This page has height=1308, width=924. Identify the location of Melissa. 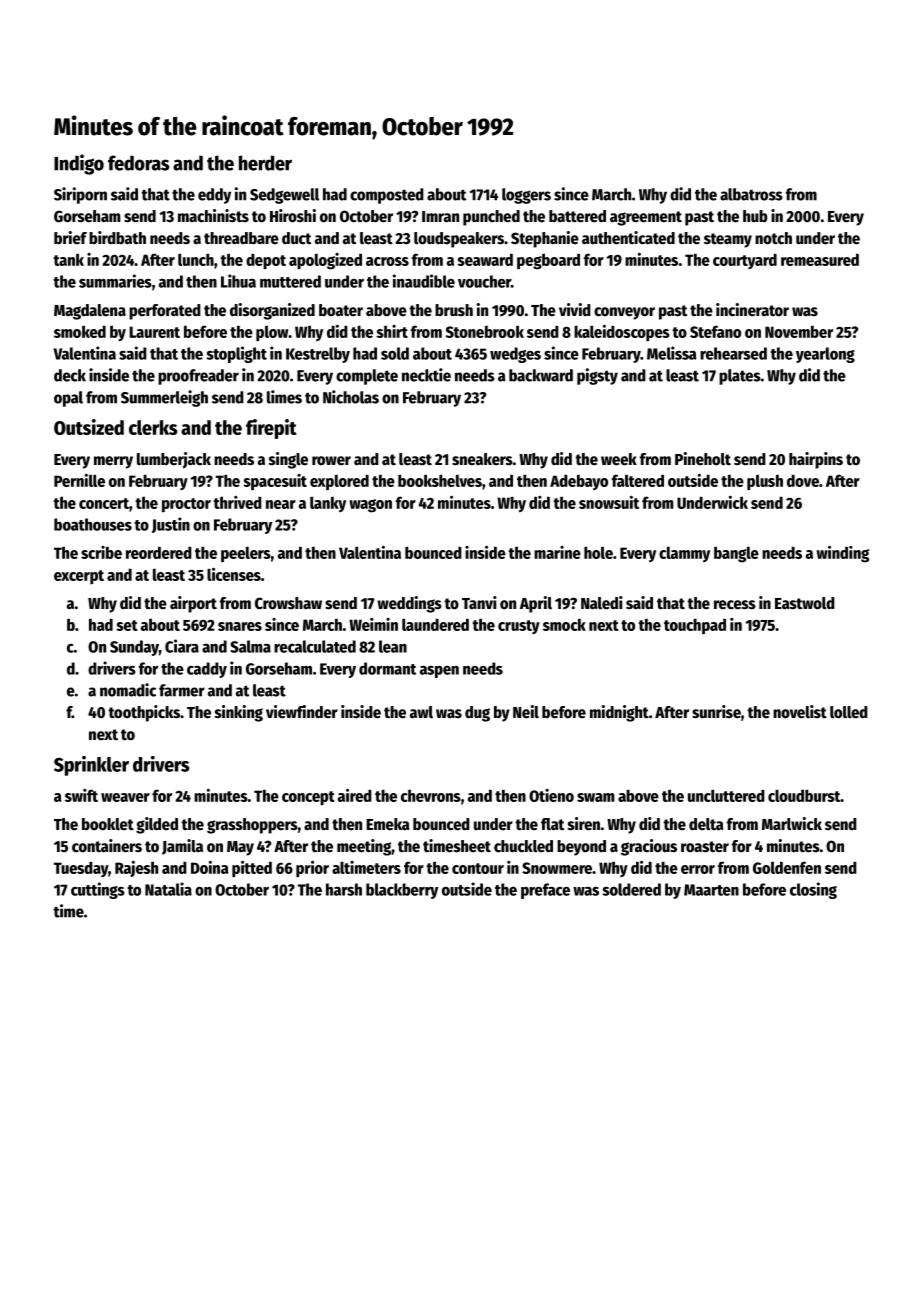
(671, 353).
